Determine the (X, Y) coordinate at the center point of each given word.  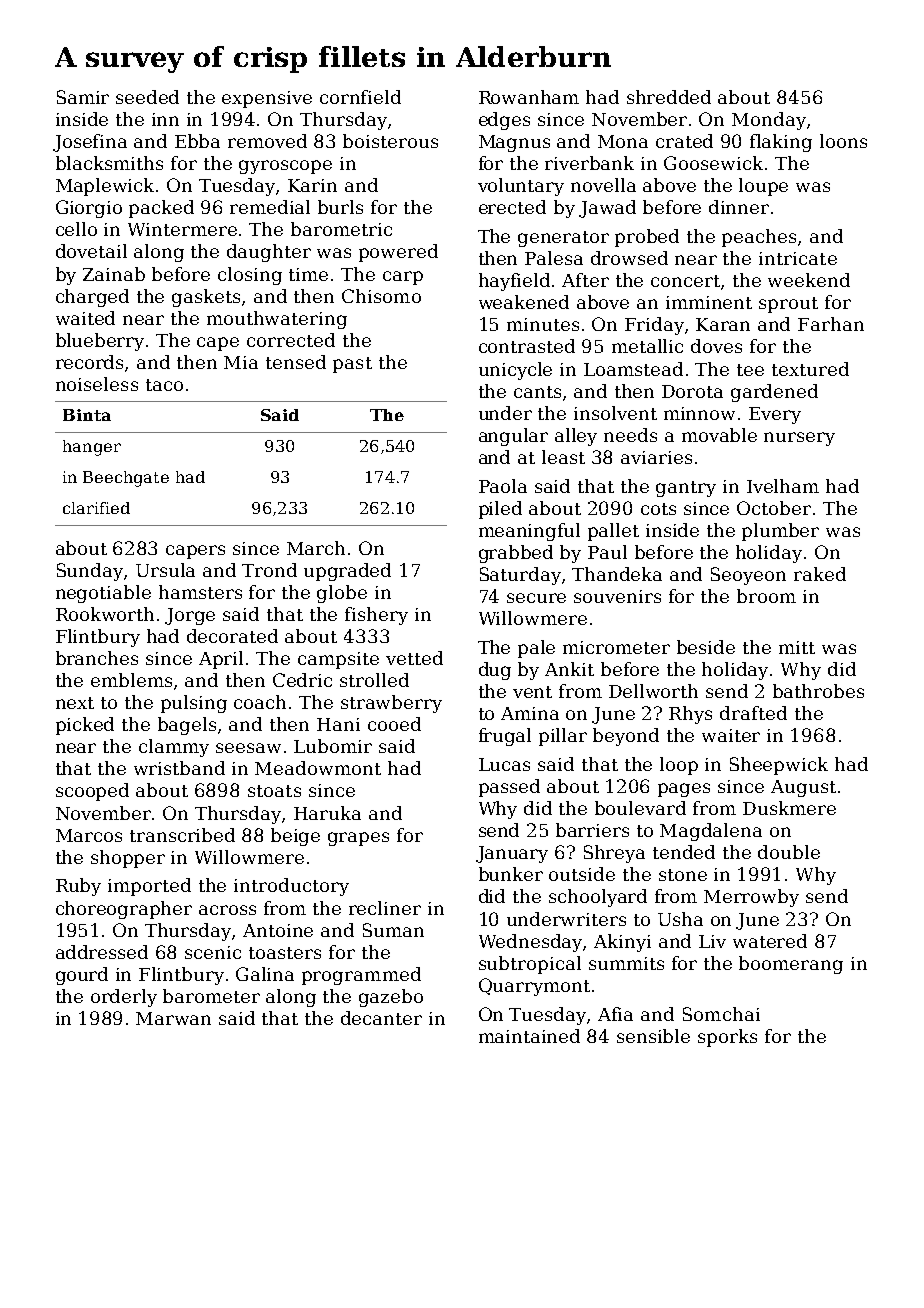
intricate (798, 258)
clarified (96, 508)
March (316, 548)
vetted (414, 658)
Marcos (89, 835)
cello (76, 229)
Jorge (190, 616)
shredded (669, 97)
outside (582, 874)
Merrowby (751, 898)
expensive (267, 99)
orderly (124, 998)
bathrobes (818, 691)
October (774, 508)
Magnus (514, 143)
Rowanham (529, 97)
